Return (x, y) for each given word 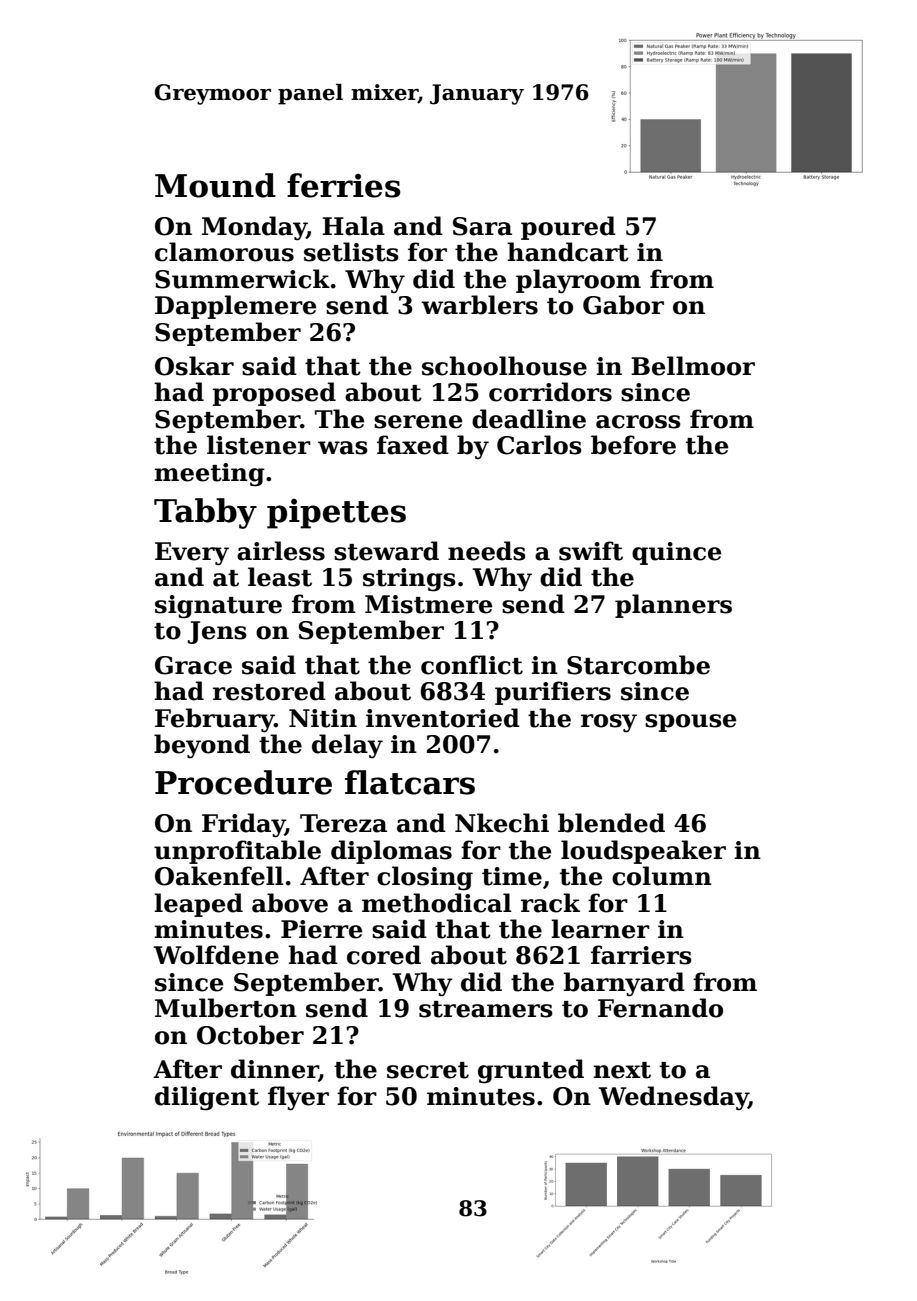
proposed (274, 394)
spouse (690, 723)
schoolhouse (504, 366)
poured (568, 228)
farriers (641, 955)
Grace (193, 665)
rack (550, 903)
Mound (215, 185)
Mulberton (226, 1008)
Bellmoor (693, 366)
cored (384, 955)
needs (487, 551)
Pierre (321, 929)
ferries (344, 185)
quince (676, 553)
